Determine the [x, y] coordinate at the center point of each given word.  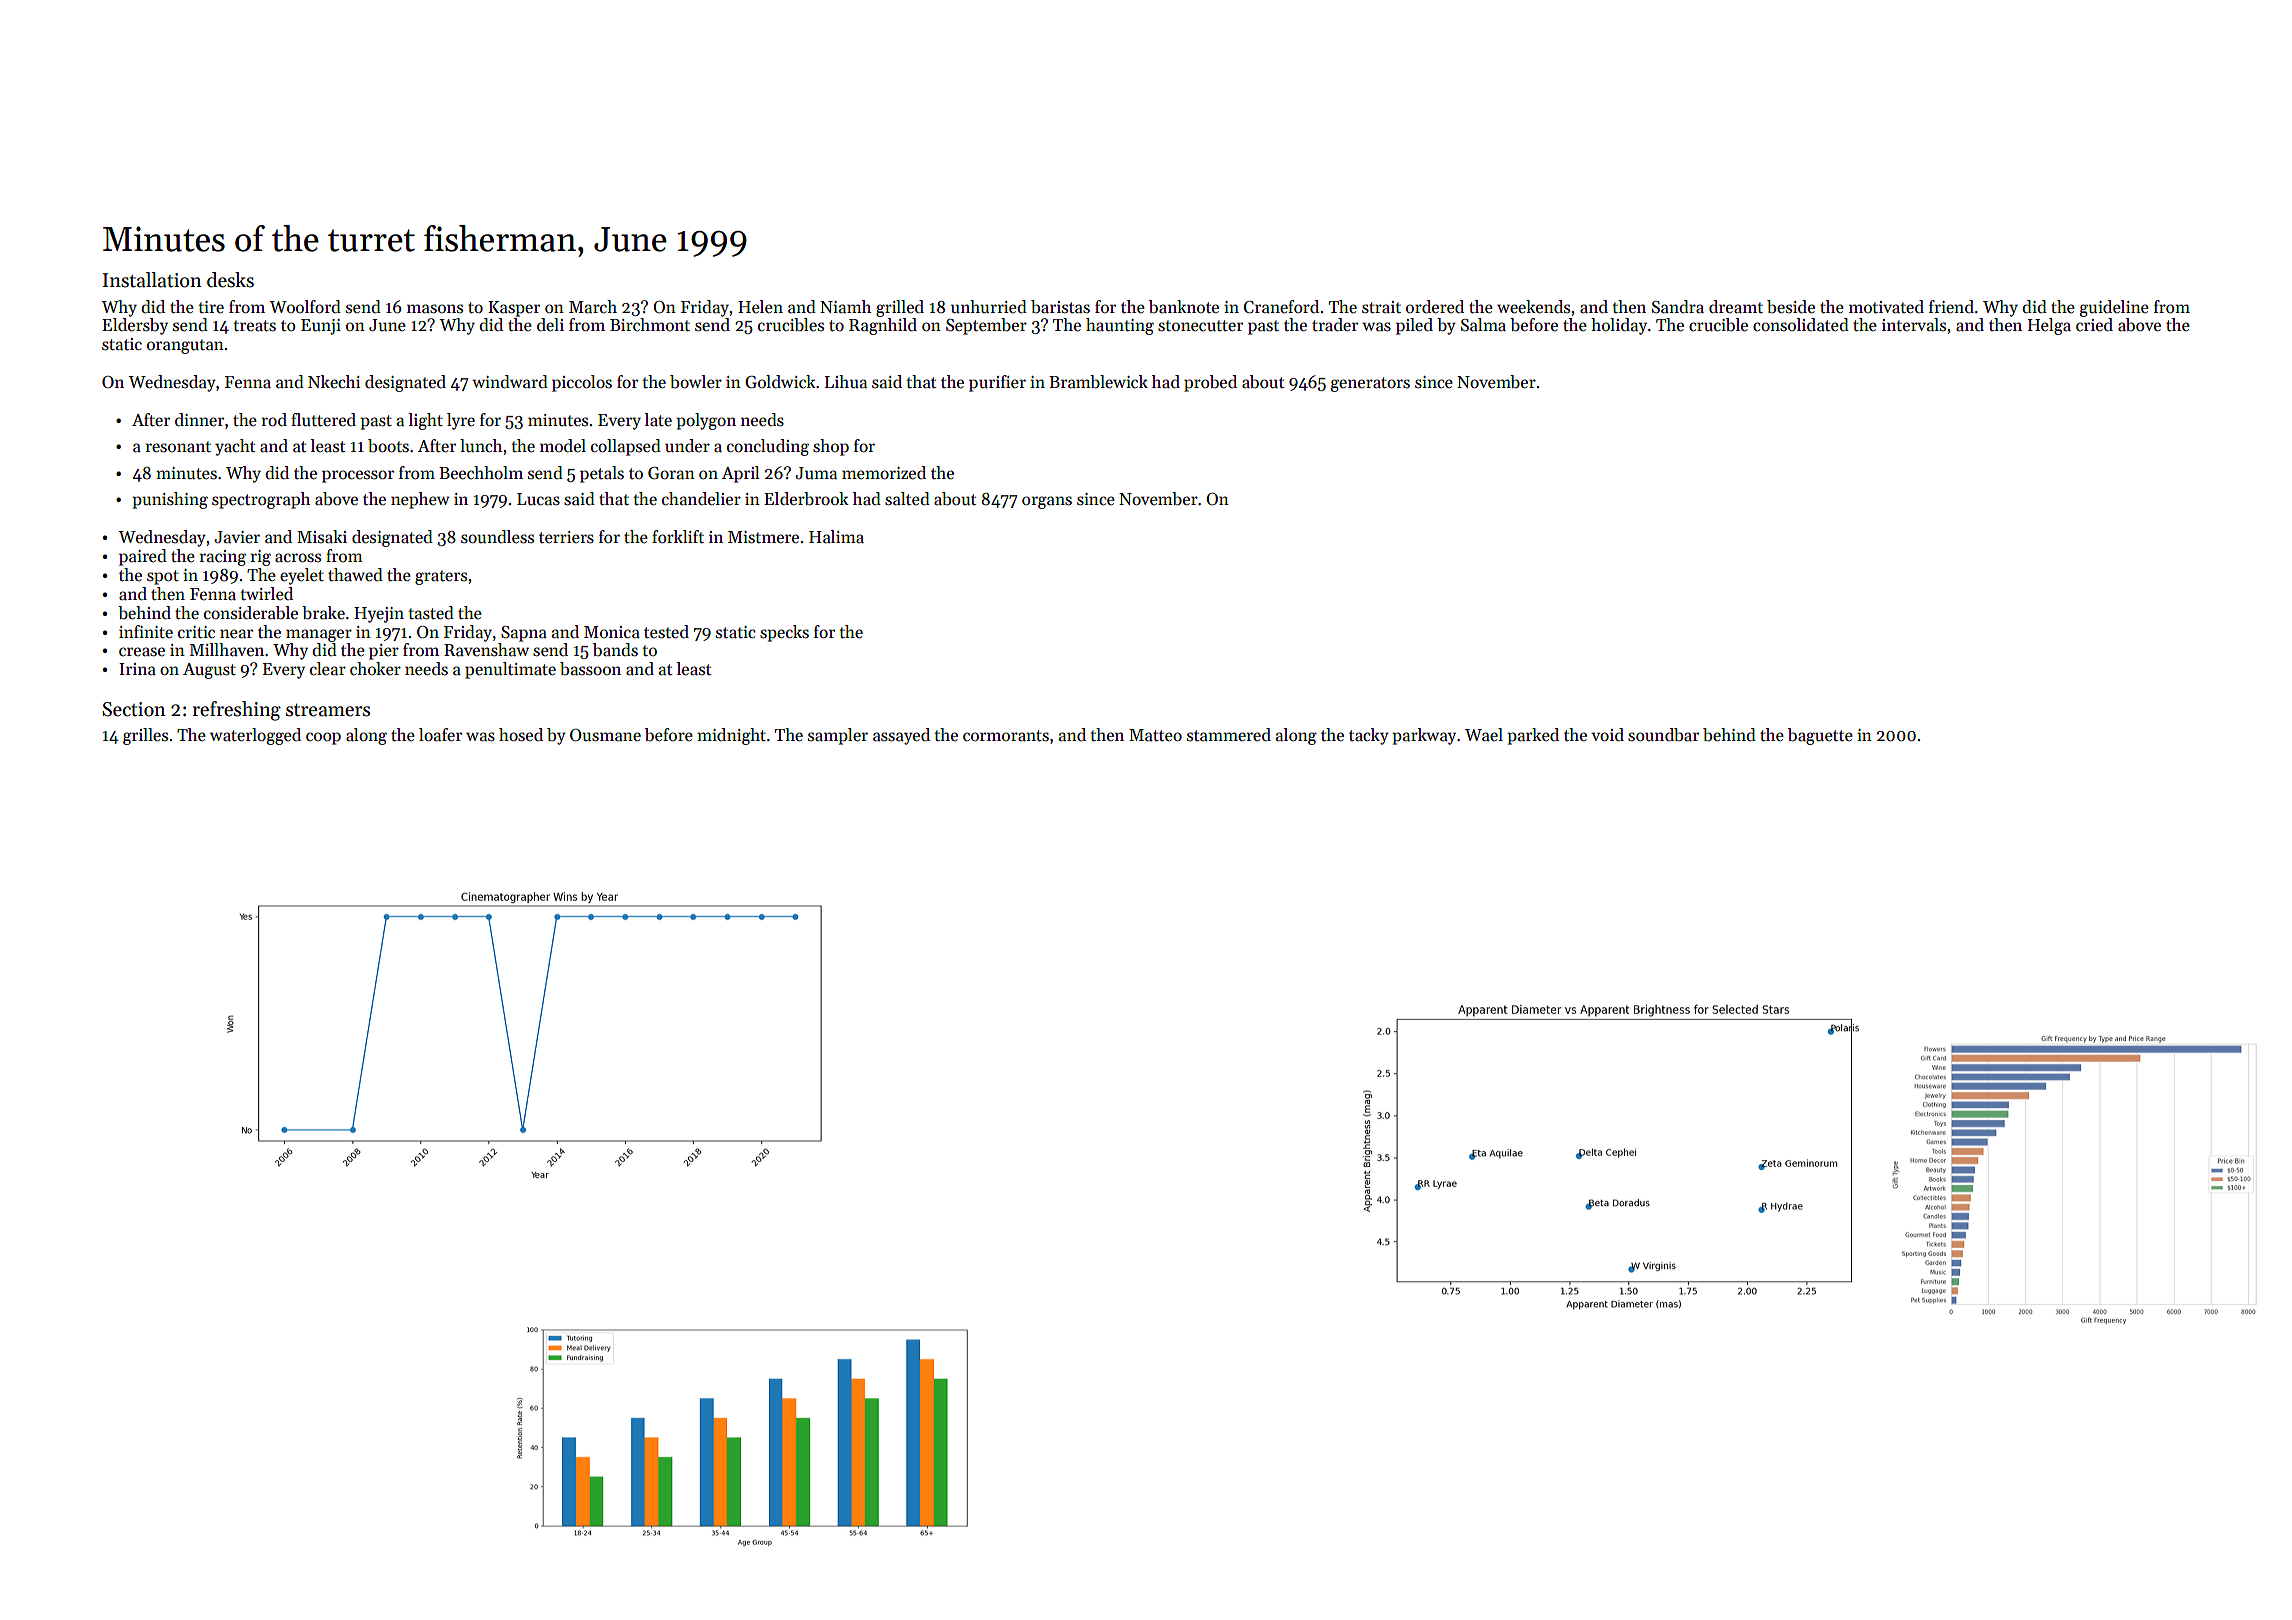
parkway [1424, 736]
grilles [145, 736]
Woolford [305, 307]
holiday [1619, 326]
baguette [1820, 736]
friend [1951, 307]
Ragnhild [883, 326]
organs [1047, 502]
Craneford [1281, 307]
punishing [170, 500]
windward [510, 382]
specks [784, 633]
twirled [267, 593]
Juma [816, 473]
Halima [836, 537]
